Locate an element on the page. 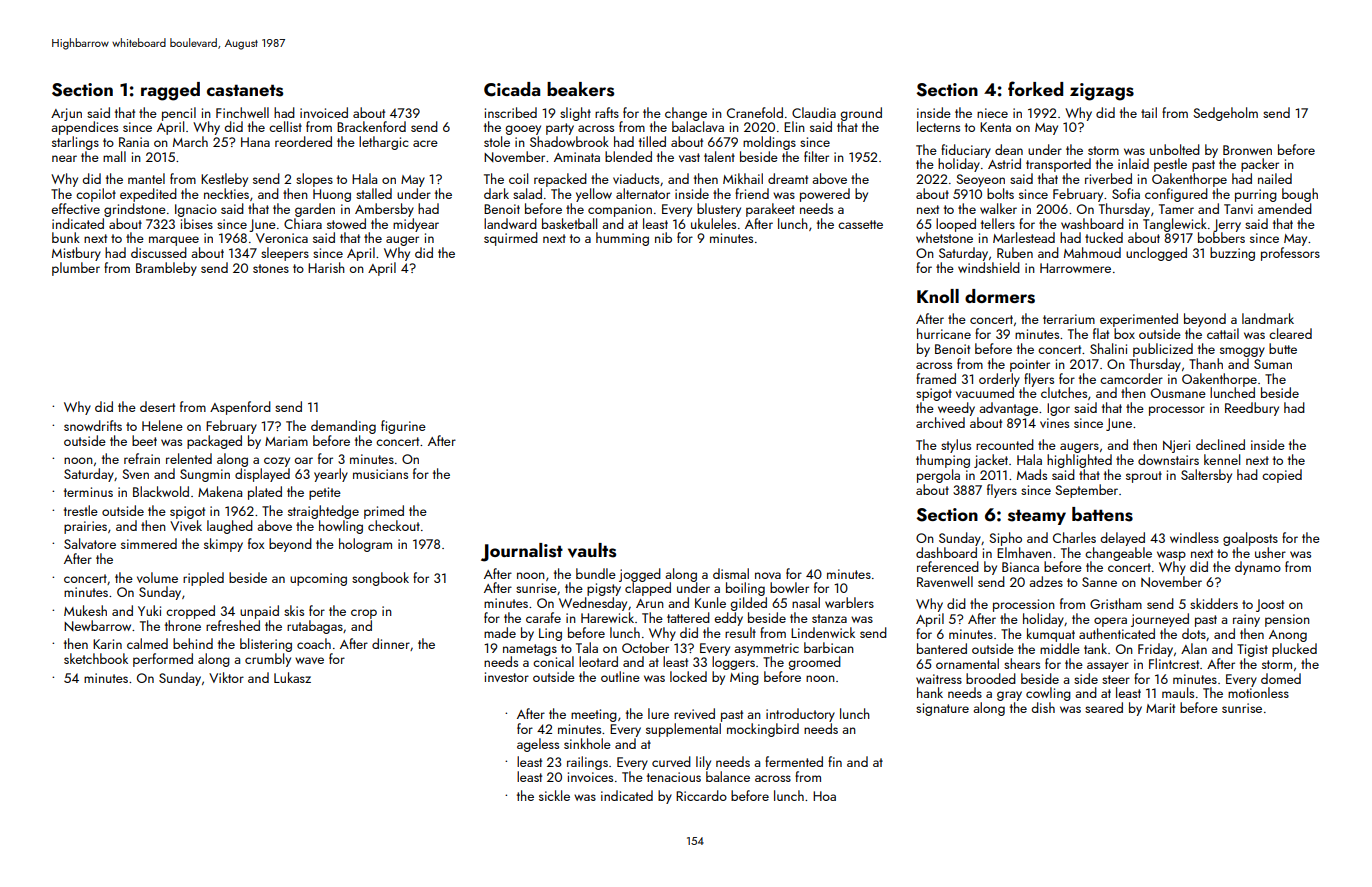 The height and width of the image is (887, 1372). castanets is located at coordinates (245, 90).
